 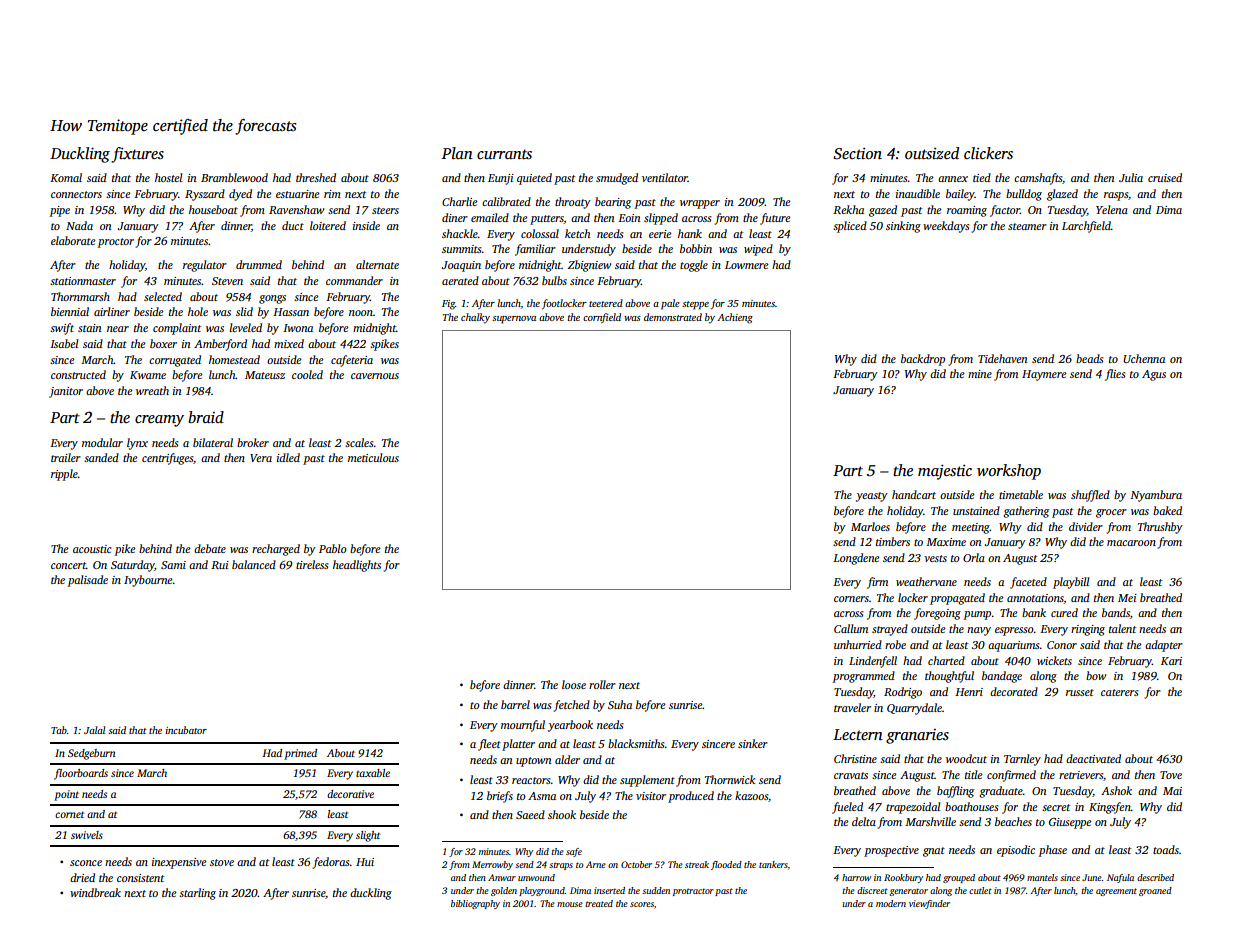 What do you see at coordinates (87, 835) in the screenshot?
I see `swivels` at bounding box center [87, 835].
